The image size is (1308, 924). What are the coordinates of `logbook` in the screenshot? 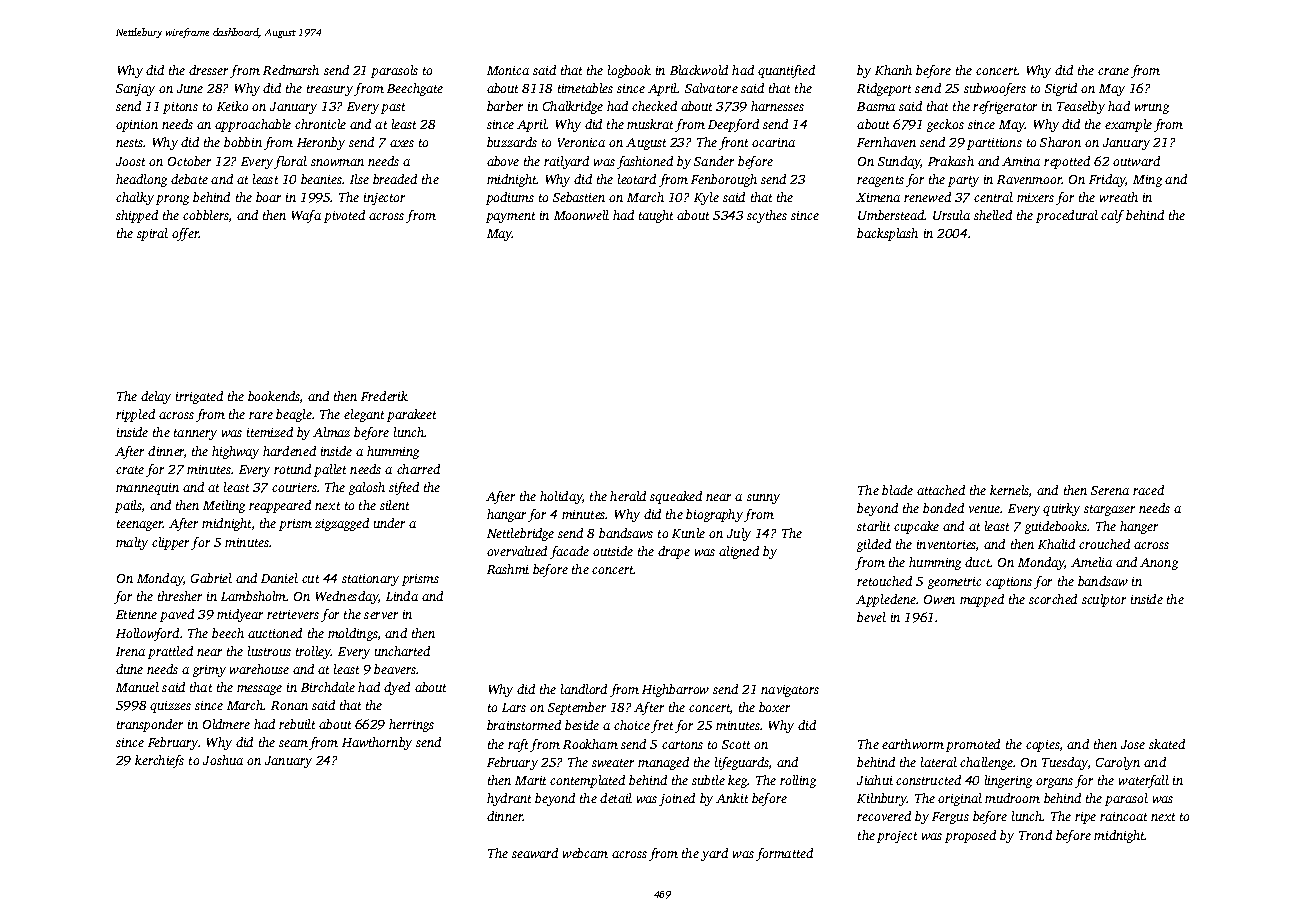 It's located at (629, 71).
